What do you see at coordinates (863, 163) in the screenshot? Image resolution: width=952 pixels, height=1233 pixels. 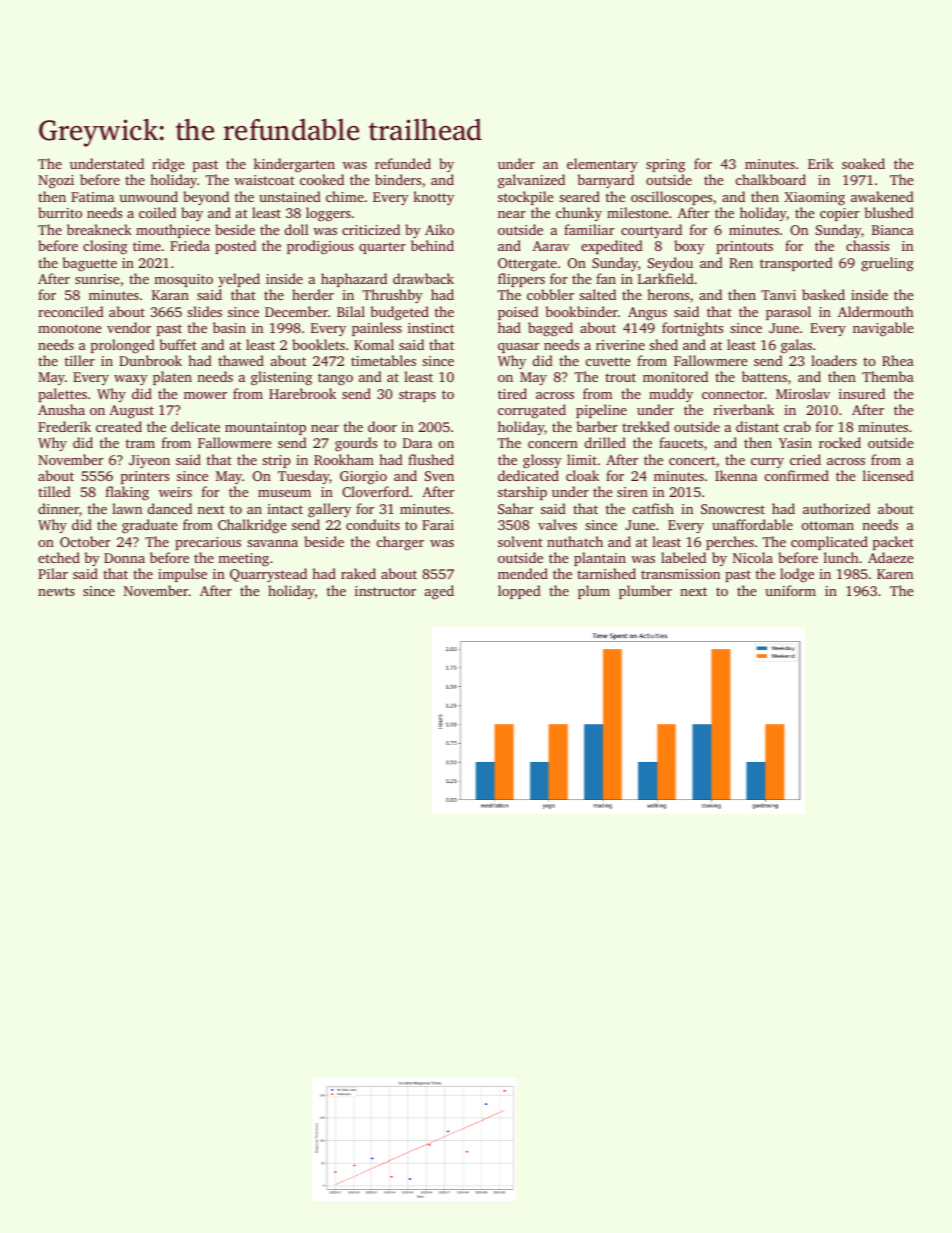 I see `soaked` at bounding box center [863, 163].
